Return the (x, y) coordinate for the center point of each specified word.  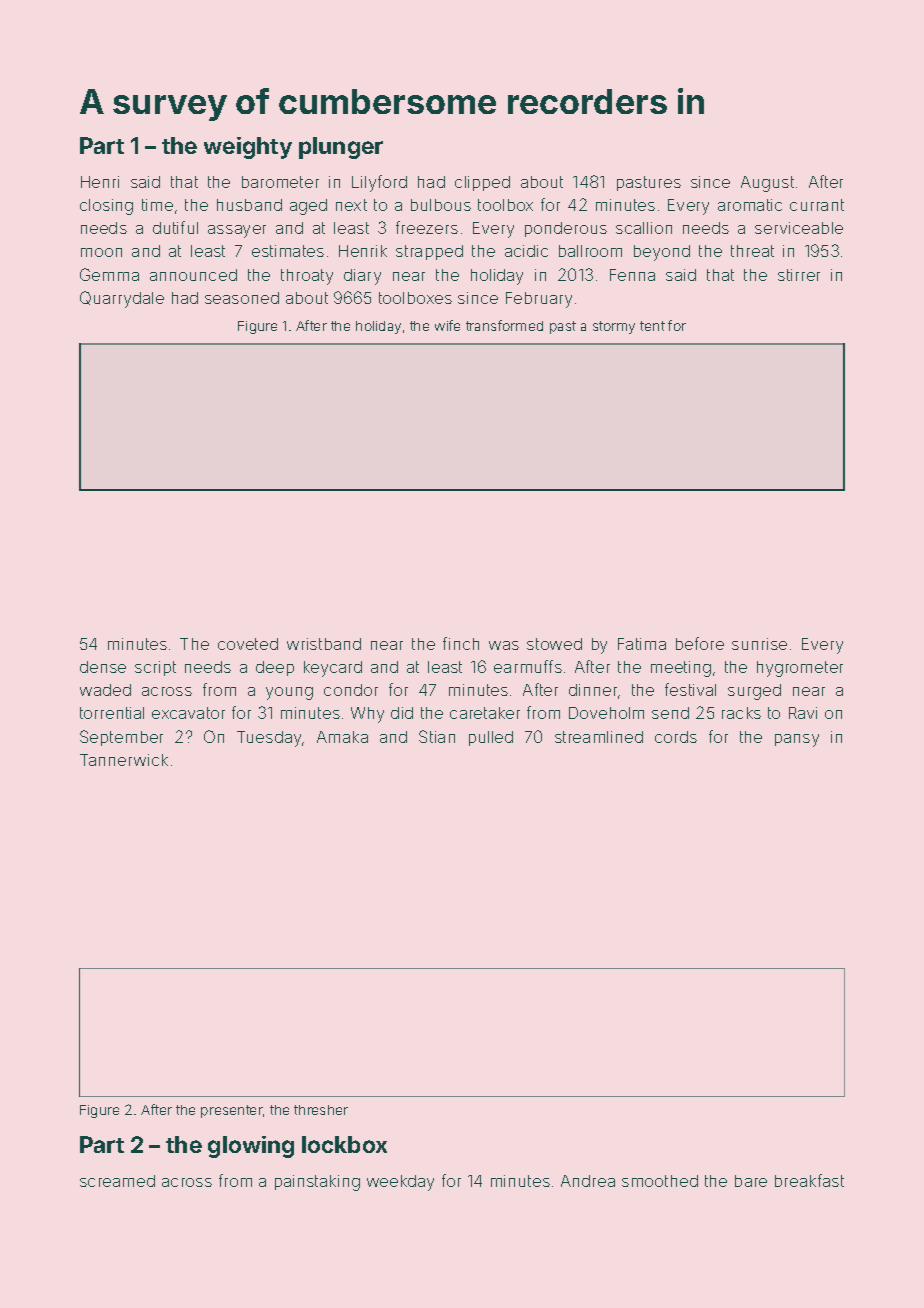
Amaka (342, 737)
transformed (504, 325)
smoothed (660, 1181)
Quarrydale (122, 299)
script (155, 668)
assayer (237, 231)
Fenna (632, 275)
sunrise (759, 644)
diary (362, 277)
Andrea (588, 1181)
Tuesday (270, 739)
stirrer (799, 275)
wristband (324, 644)
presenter (232, 1111)
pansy (797, 740)
